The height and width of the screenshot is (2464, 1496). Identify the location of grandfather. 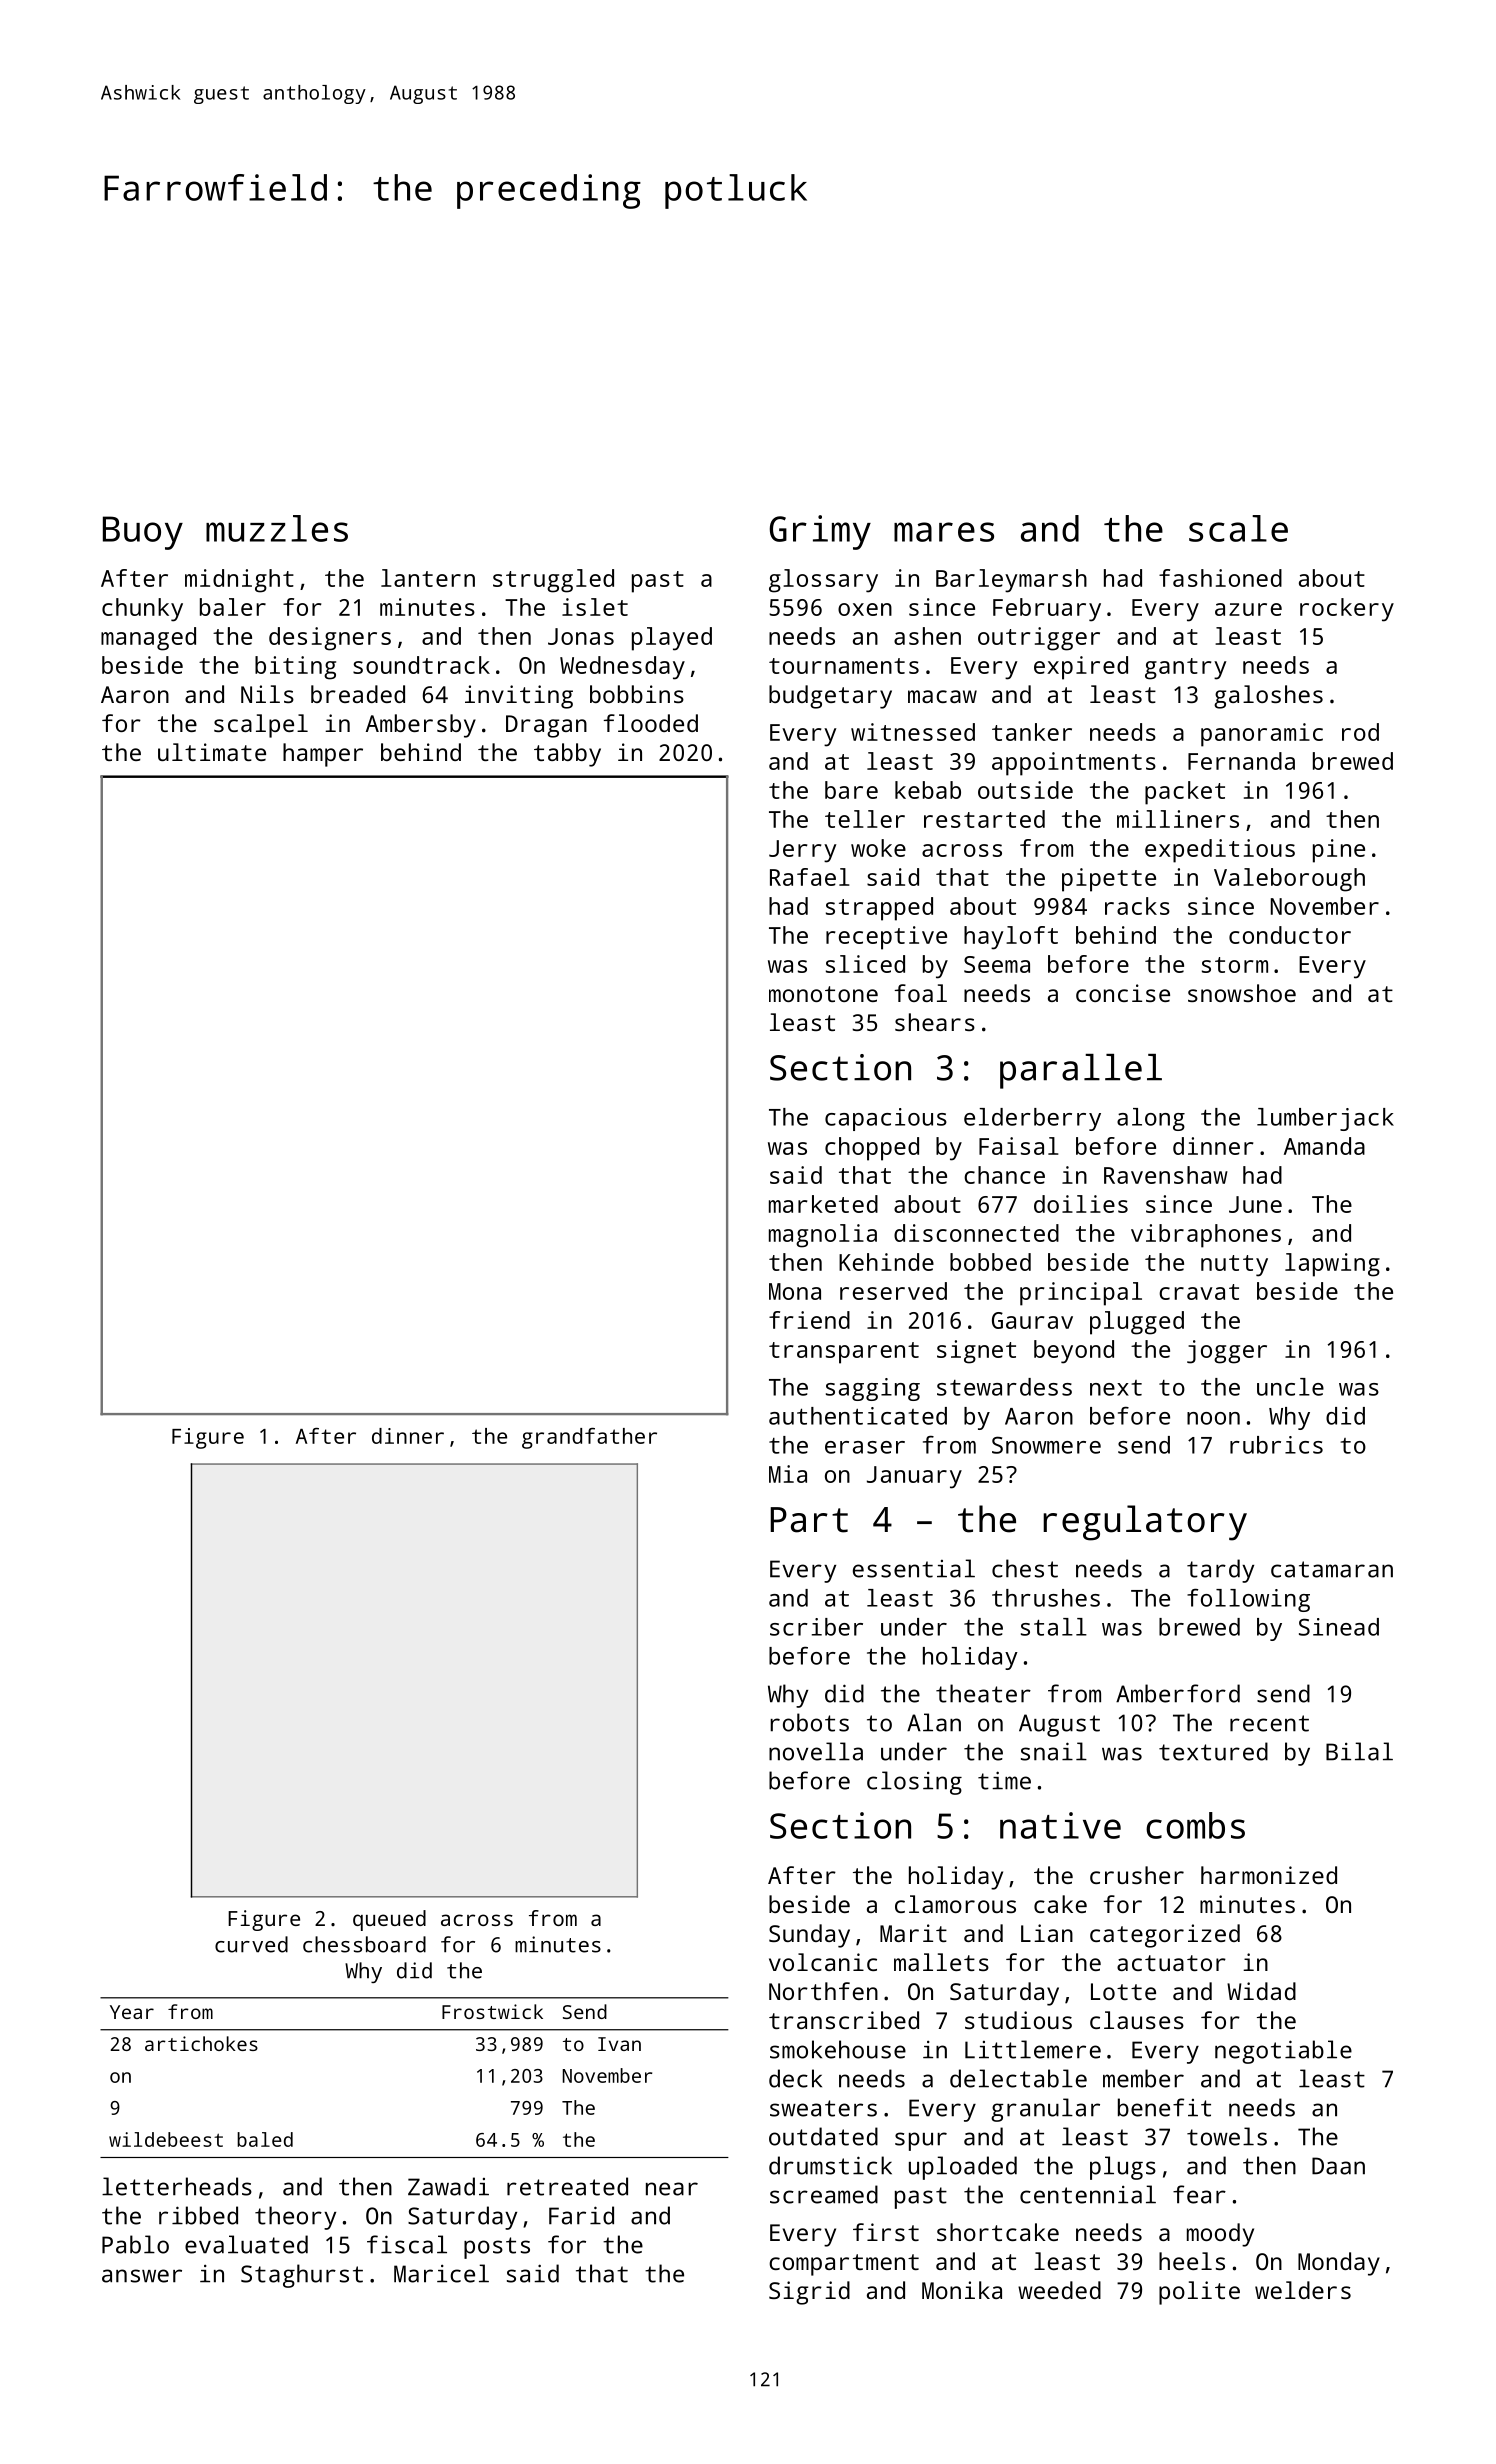
(589, 1438).
